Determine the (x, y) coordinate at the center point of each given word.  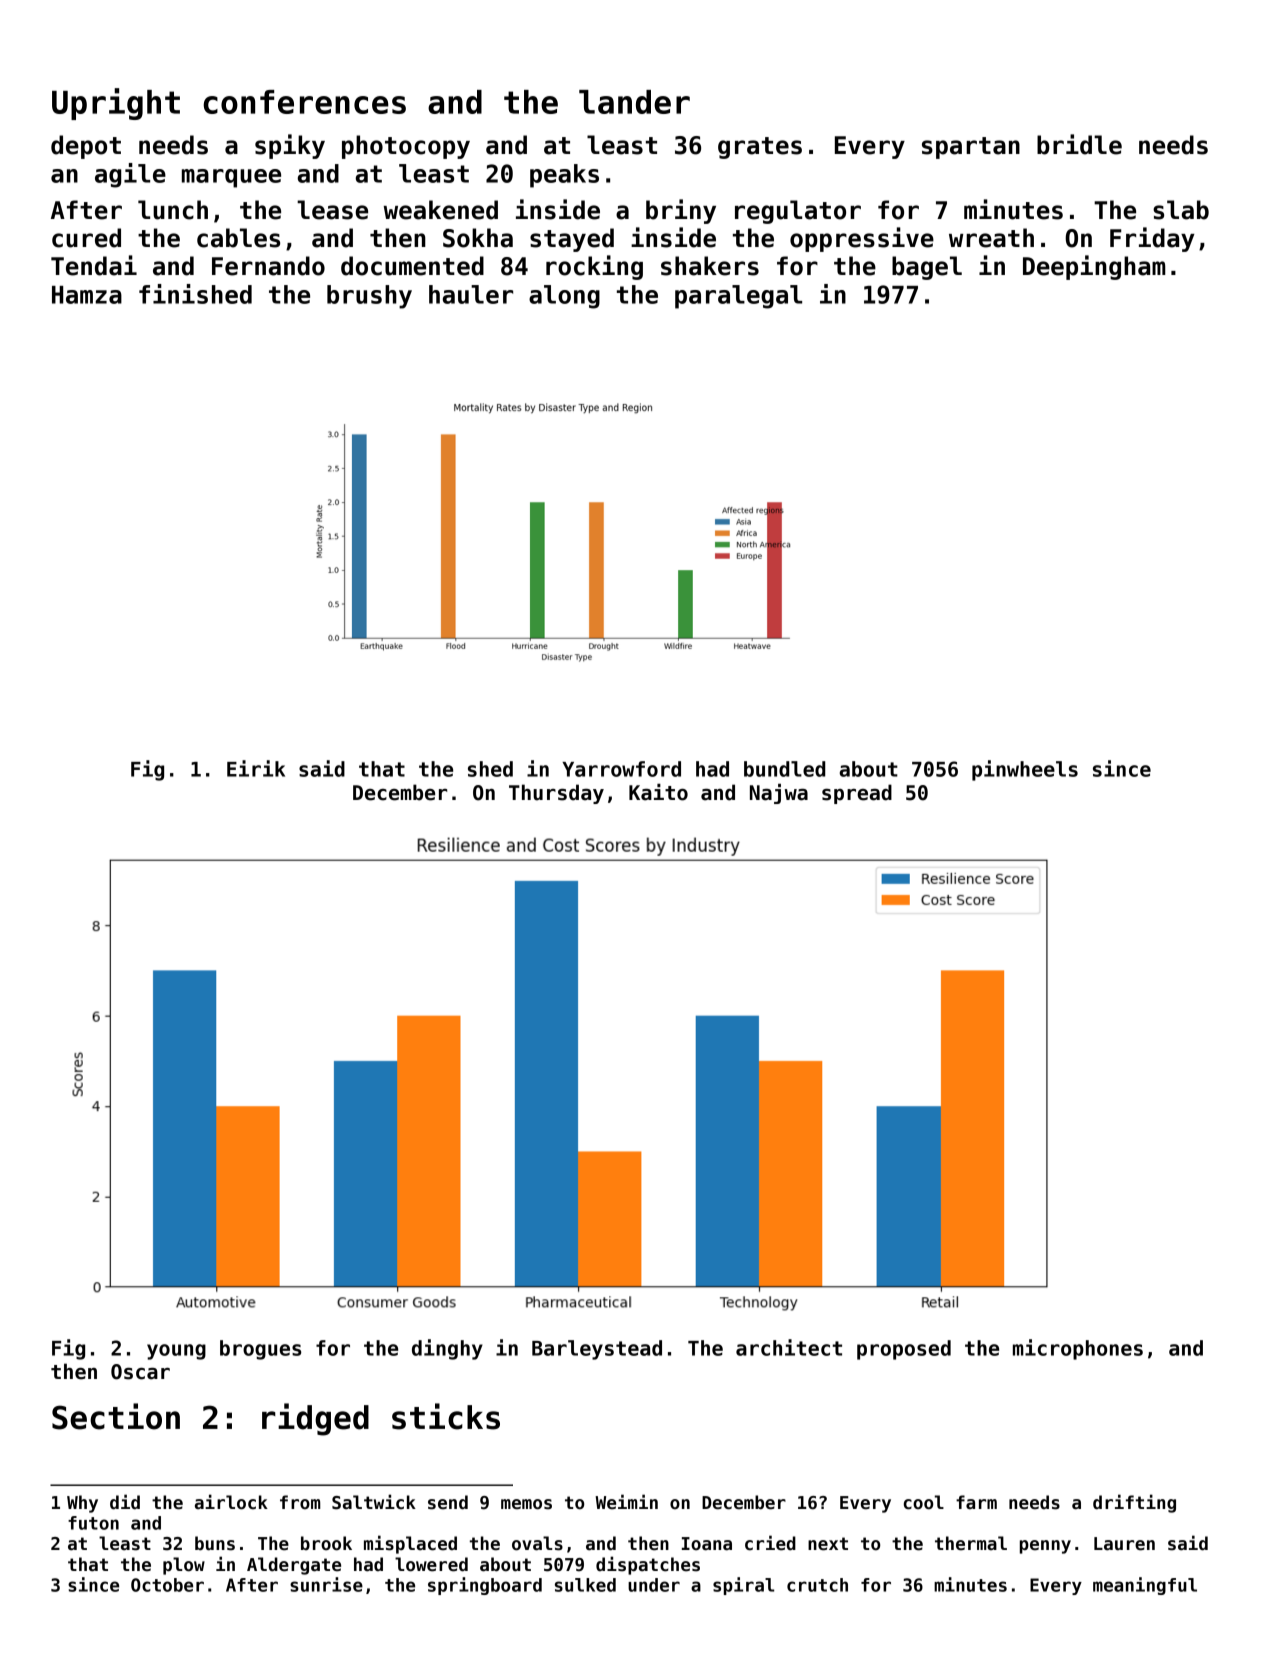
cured (86, 238)
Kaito (658, 792)
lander (634, 102)
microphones (1078, 1349)
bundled (784, 769)
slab (1181, 210)
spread (857, 794)
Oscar (140, 1372)
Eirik (256, 768)
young (176, 1352)
